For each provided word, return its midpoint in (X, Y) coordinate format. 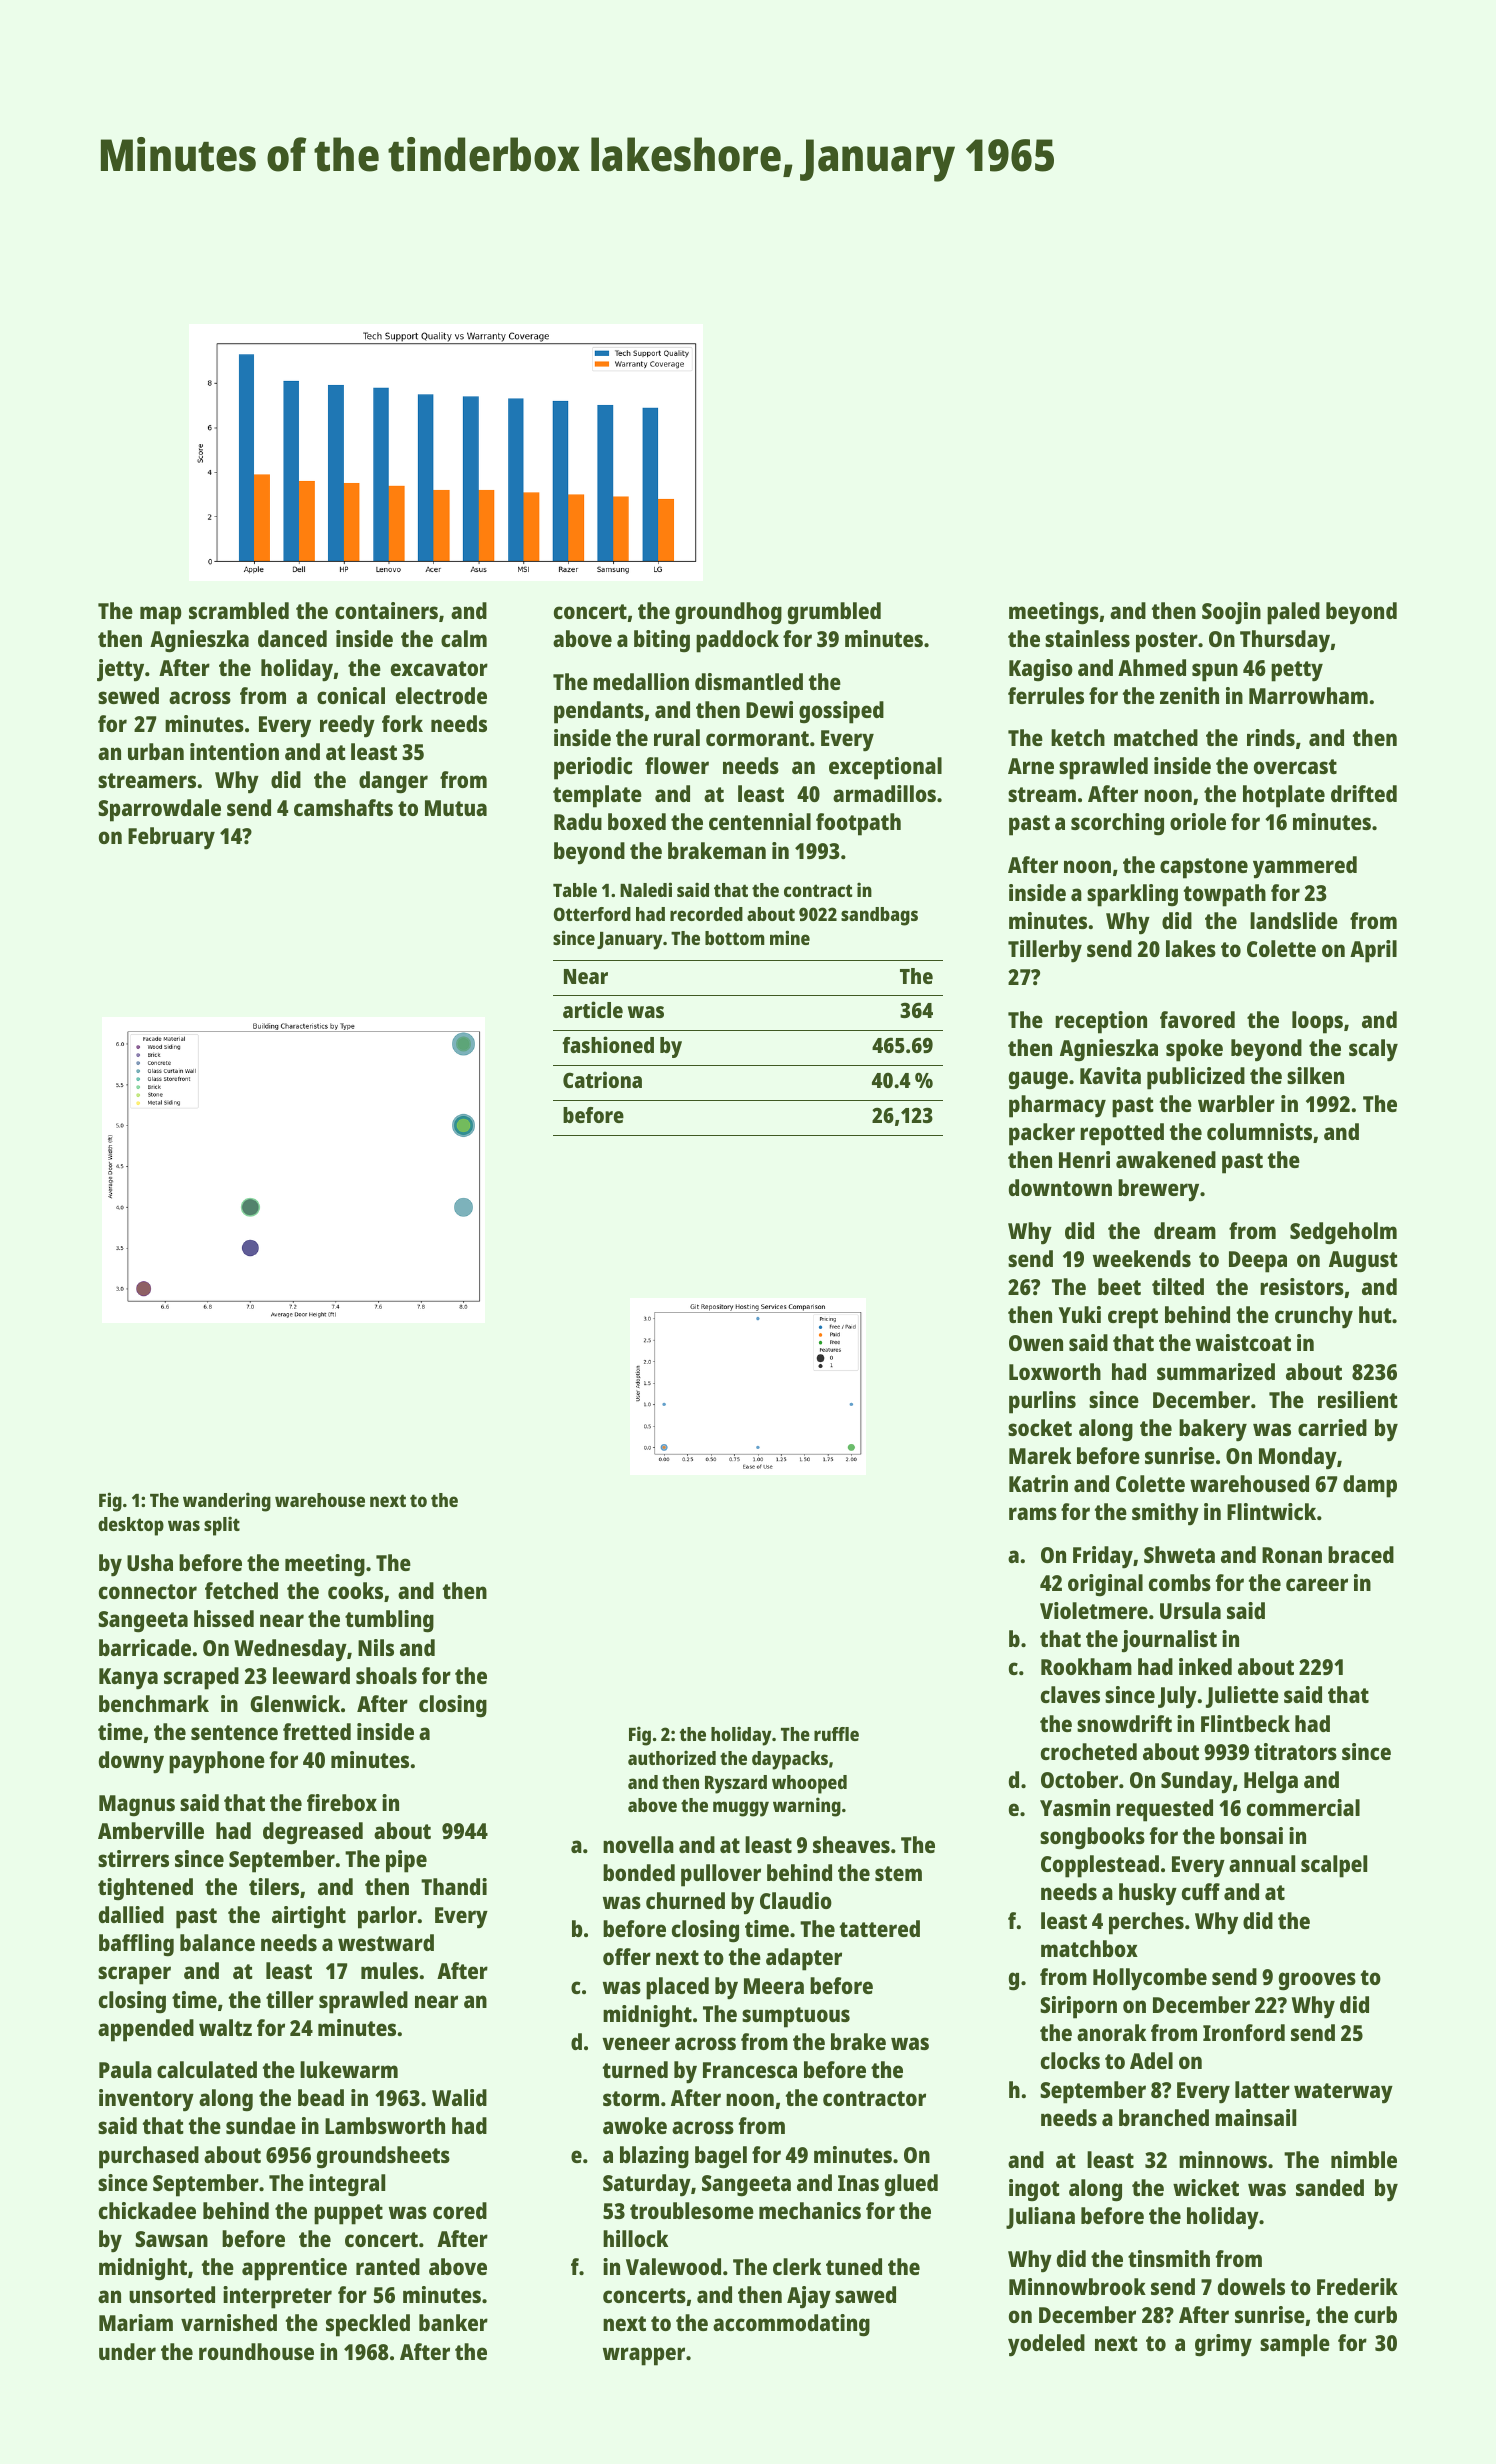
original (1105, 1585)
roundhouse (256, 2351)
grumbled (834, 613)
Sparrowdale (159, 810)
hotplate (1284, 796)
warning (807, 1807)
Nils (376, 1647)
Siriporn (1078, 2007)
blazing (654, 2157)
